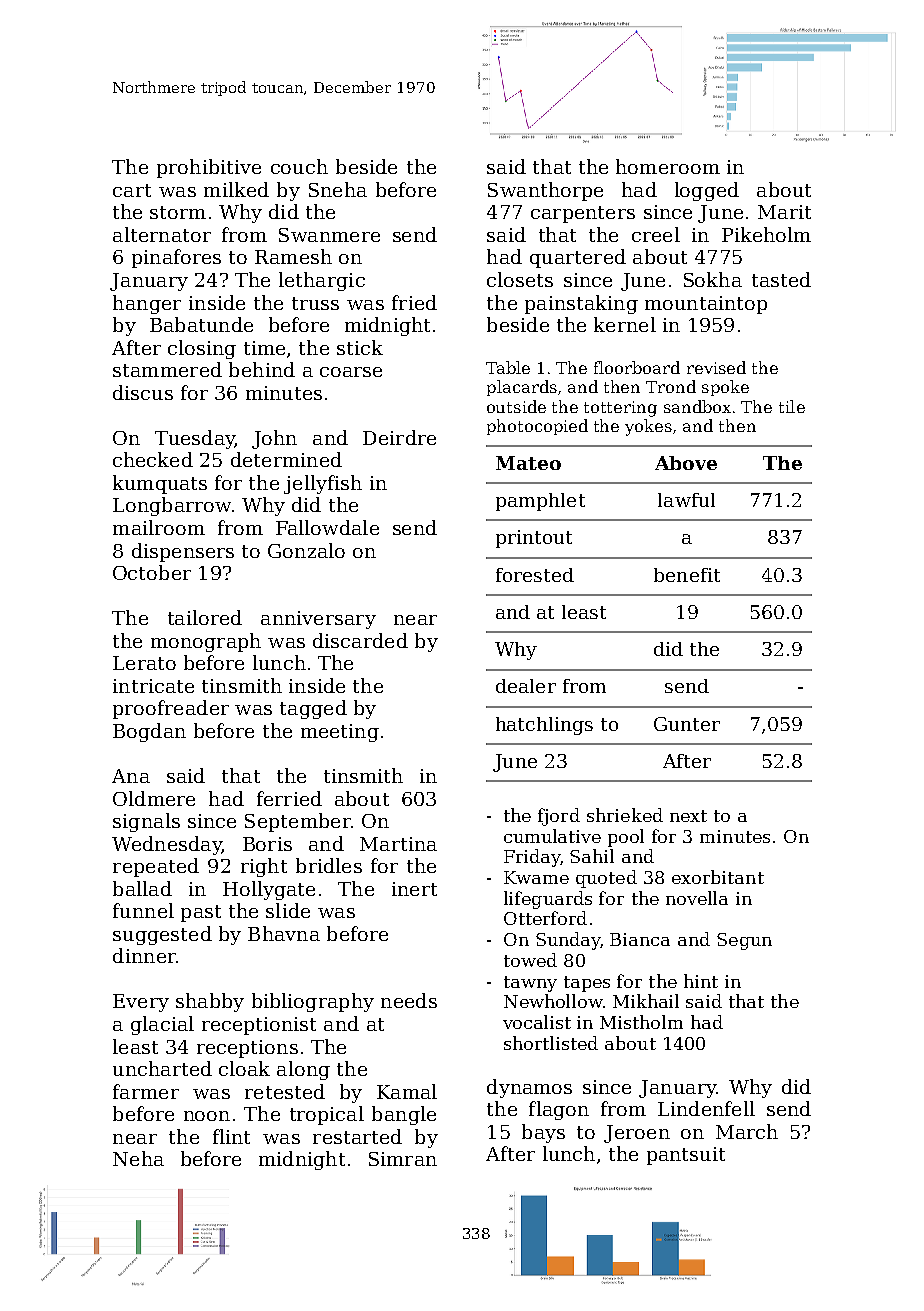 This document has height=1311, width=924. What do you see at coordinates (329, 235) in the document?
I see `Swanmere` at bounding box center [329, 235].
